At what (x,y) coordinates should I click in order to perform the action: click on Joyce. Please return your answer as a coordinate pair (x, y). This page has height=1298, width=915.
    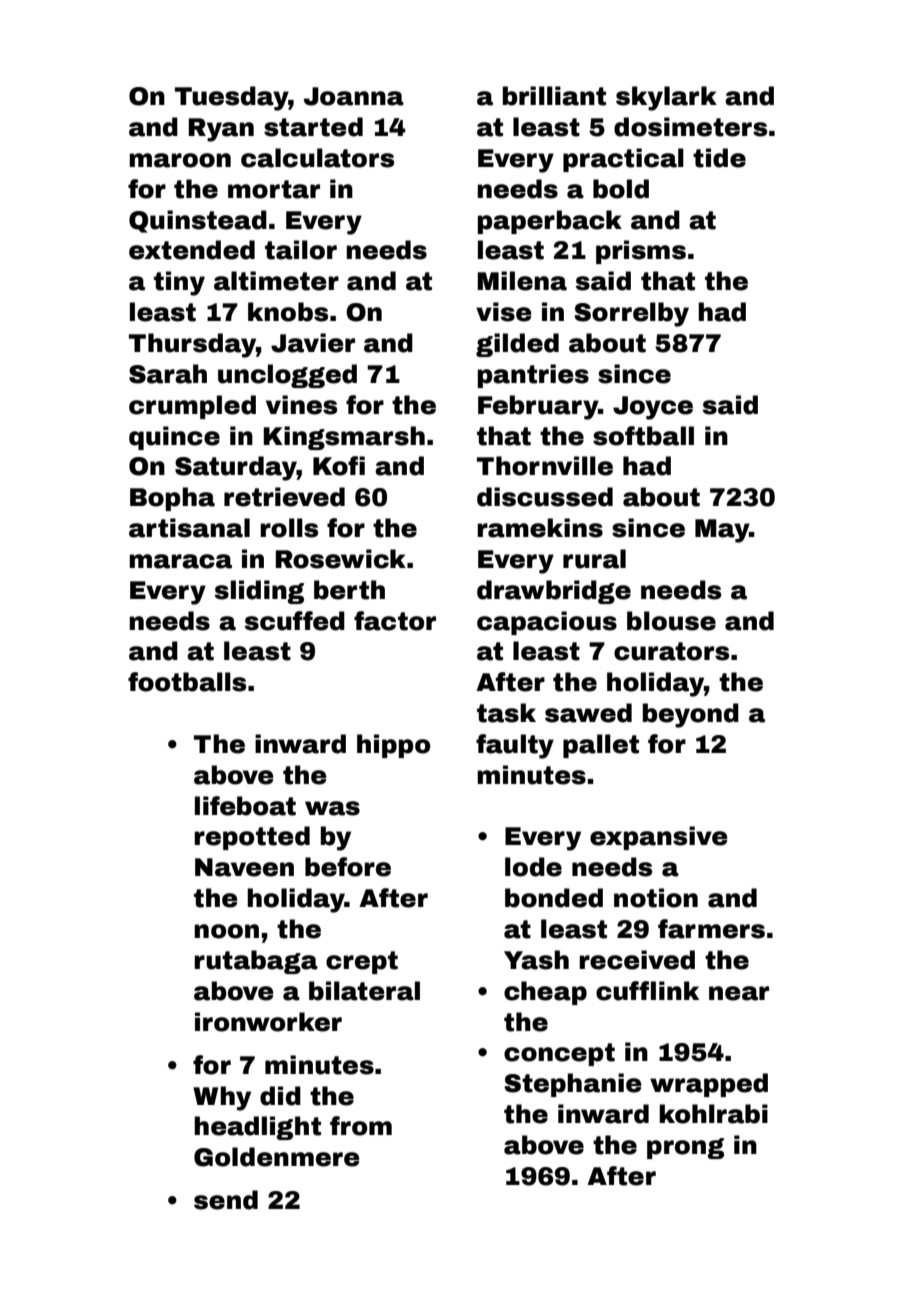
    Looking at the image, I should click on (653, 408).
